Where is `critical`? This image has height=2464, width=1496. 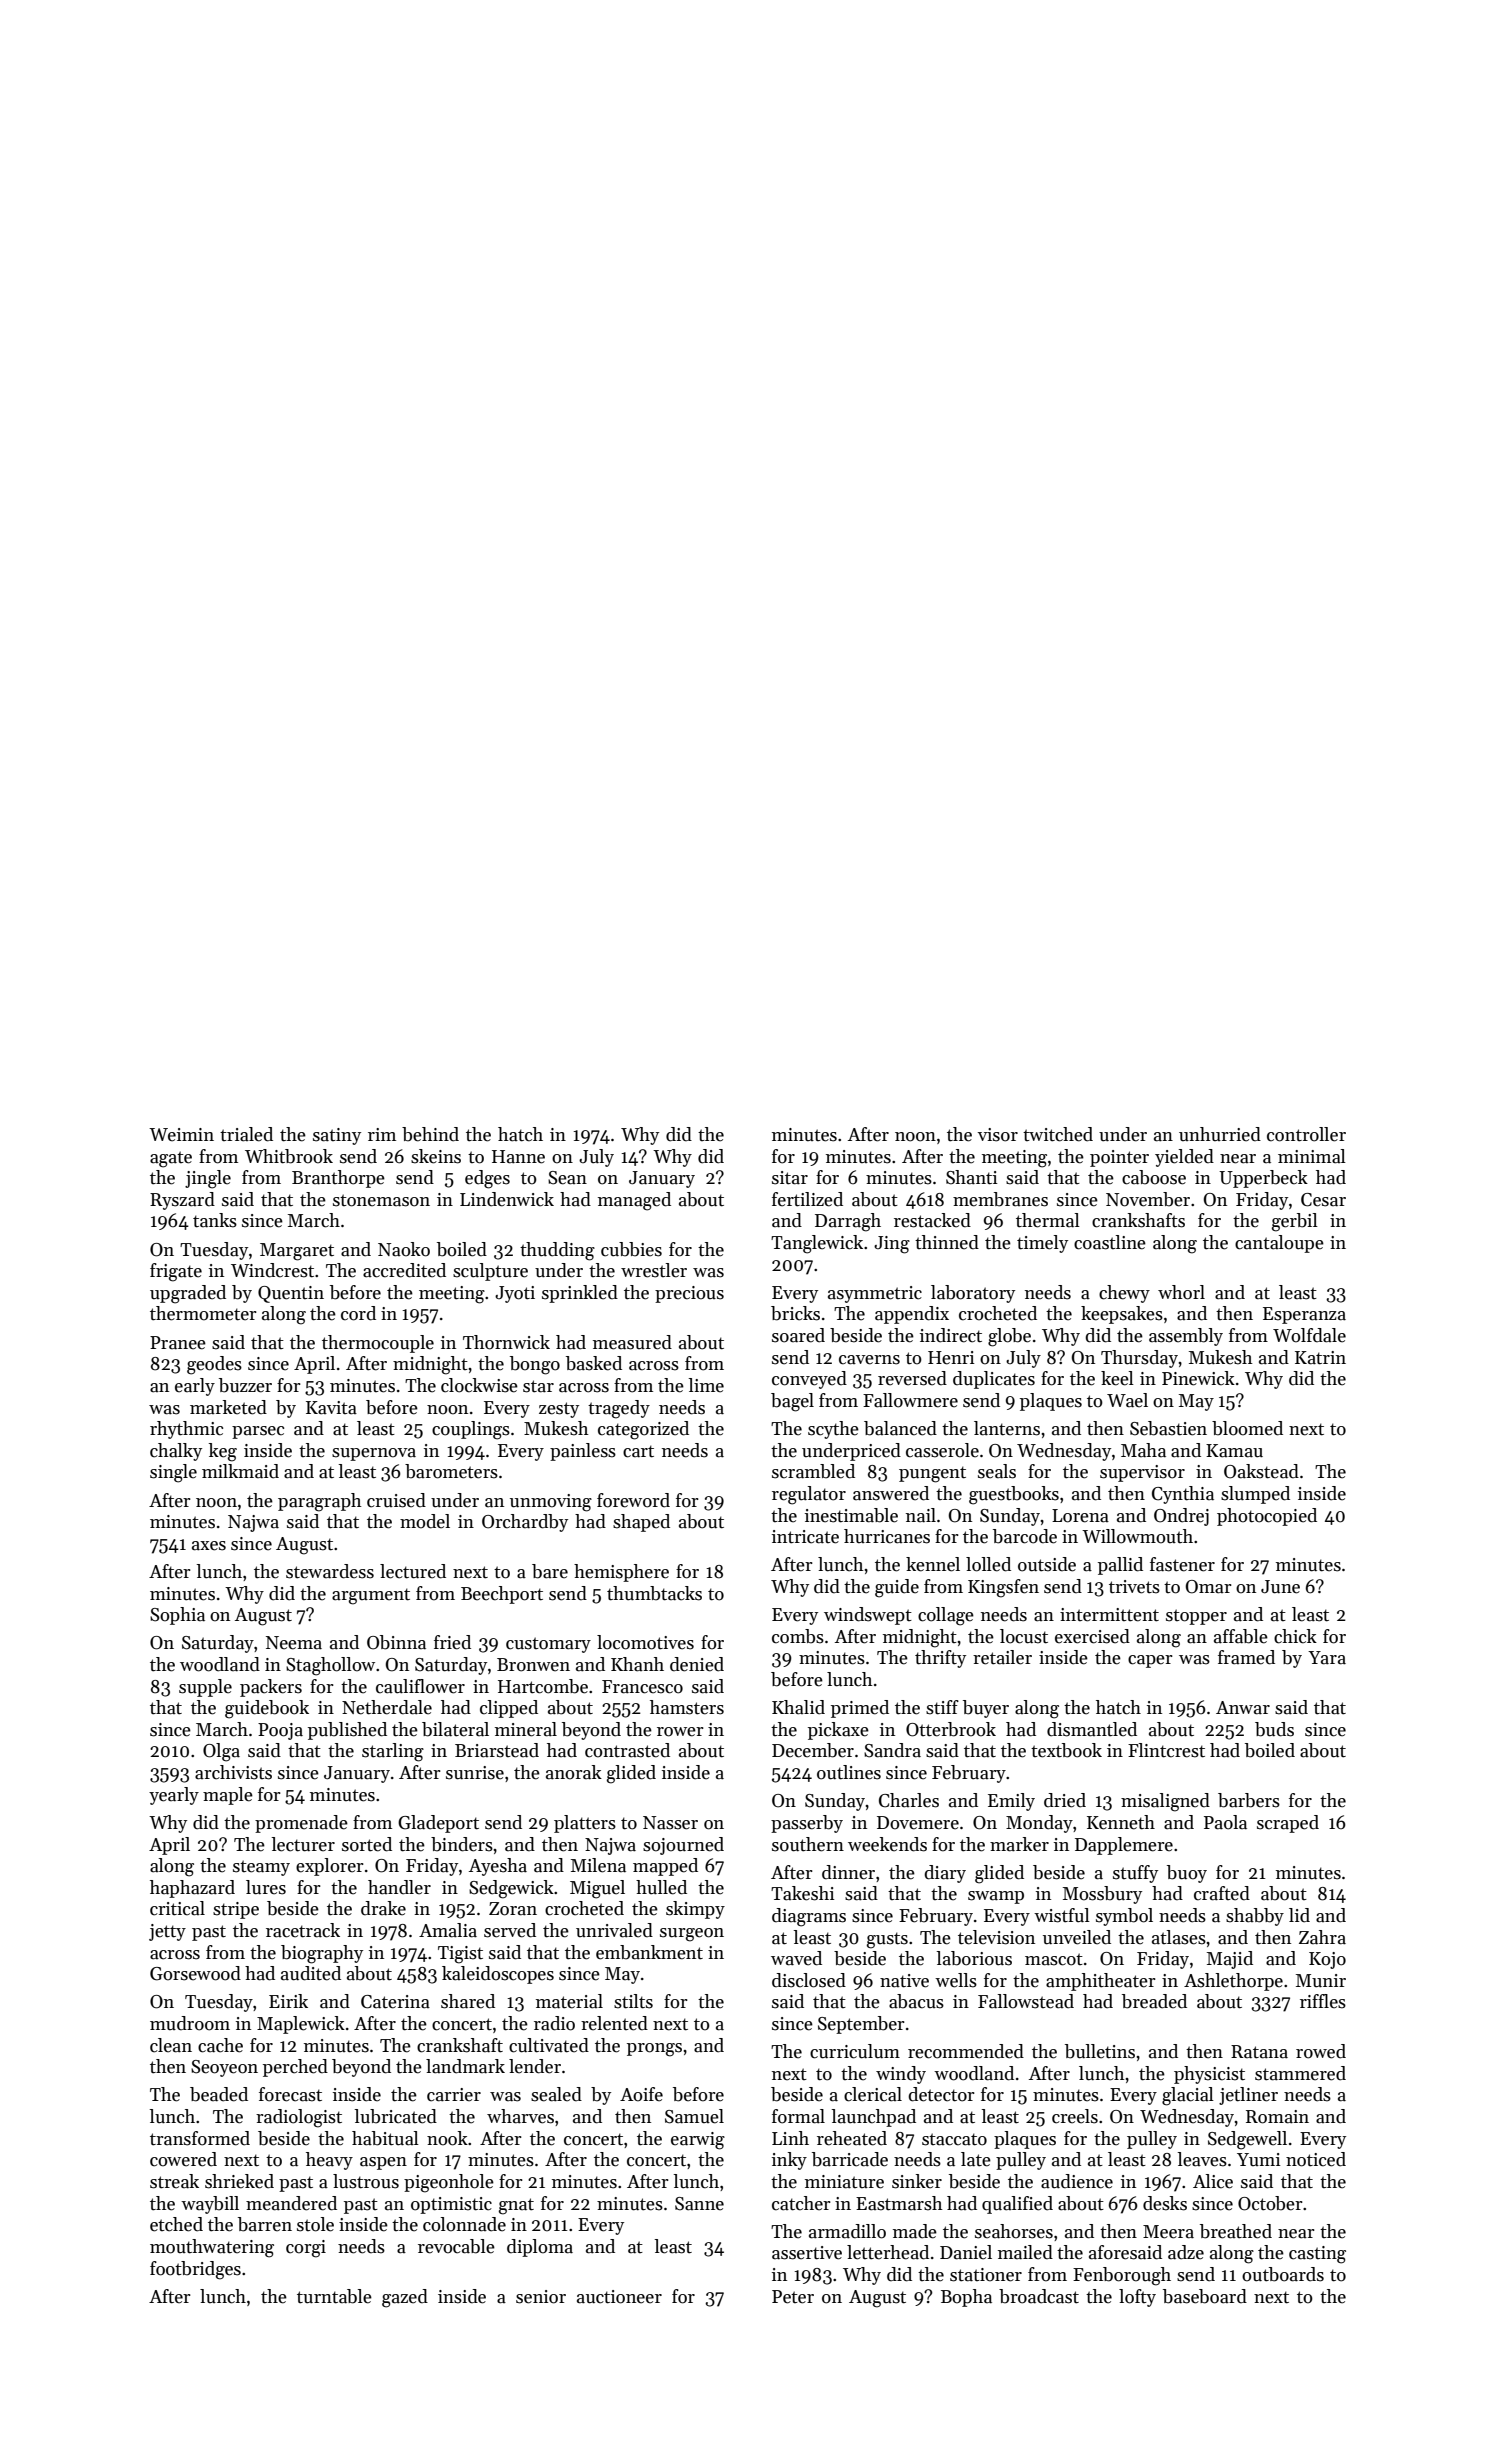
critical is located at coordinates (177, 1908).
